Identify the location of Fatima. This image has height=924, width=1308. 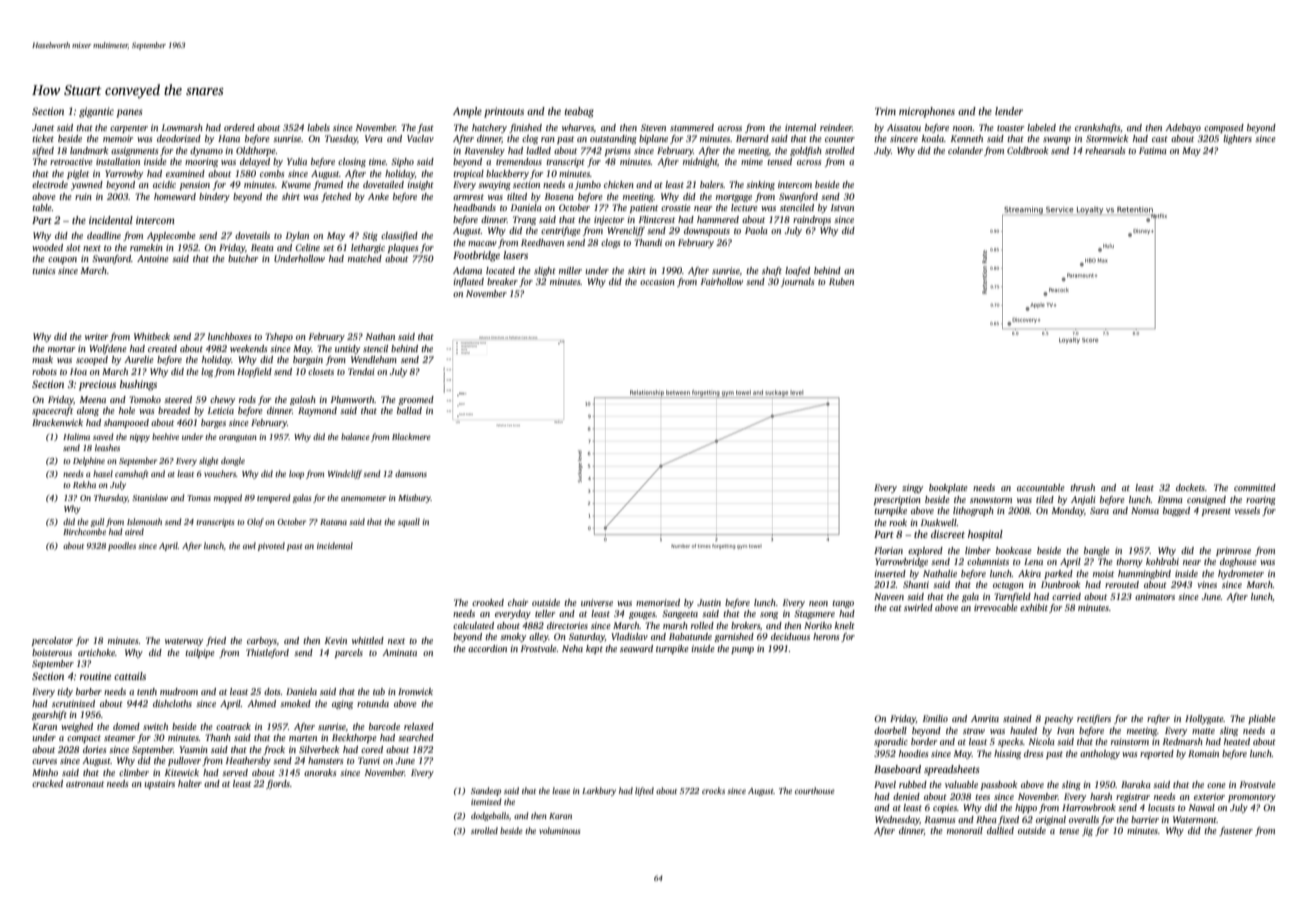
(1153, 150).
